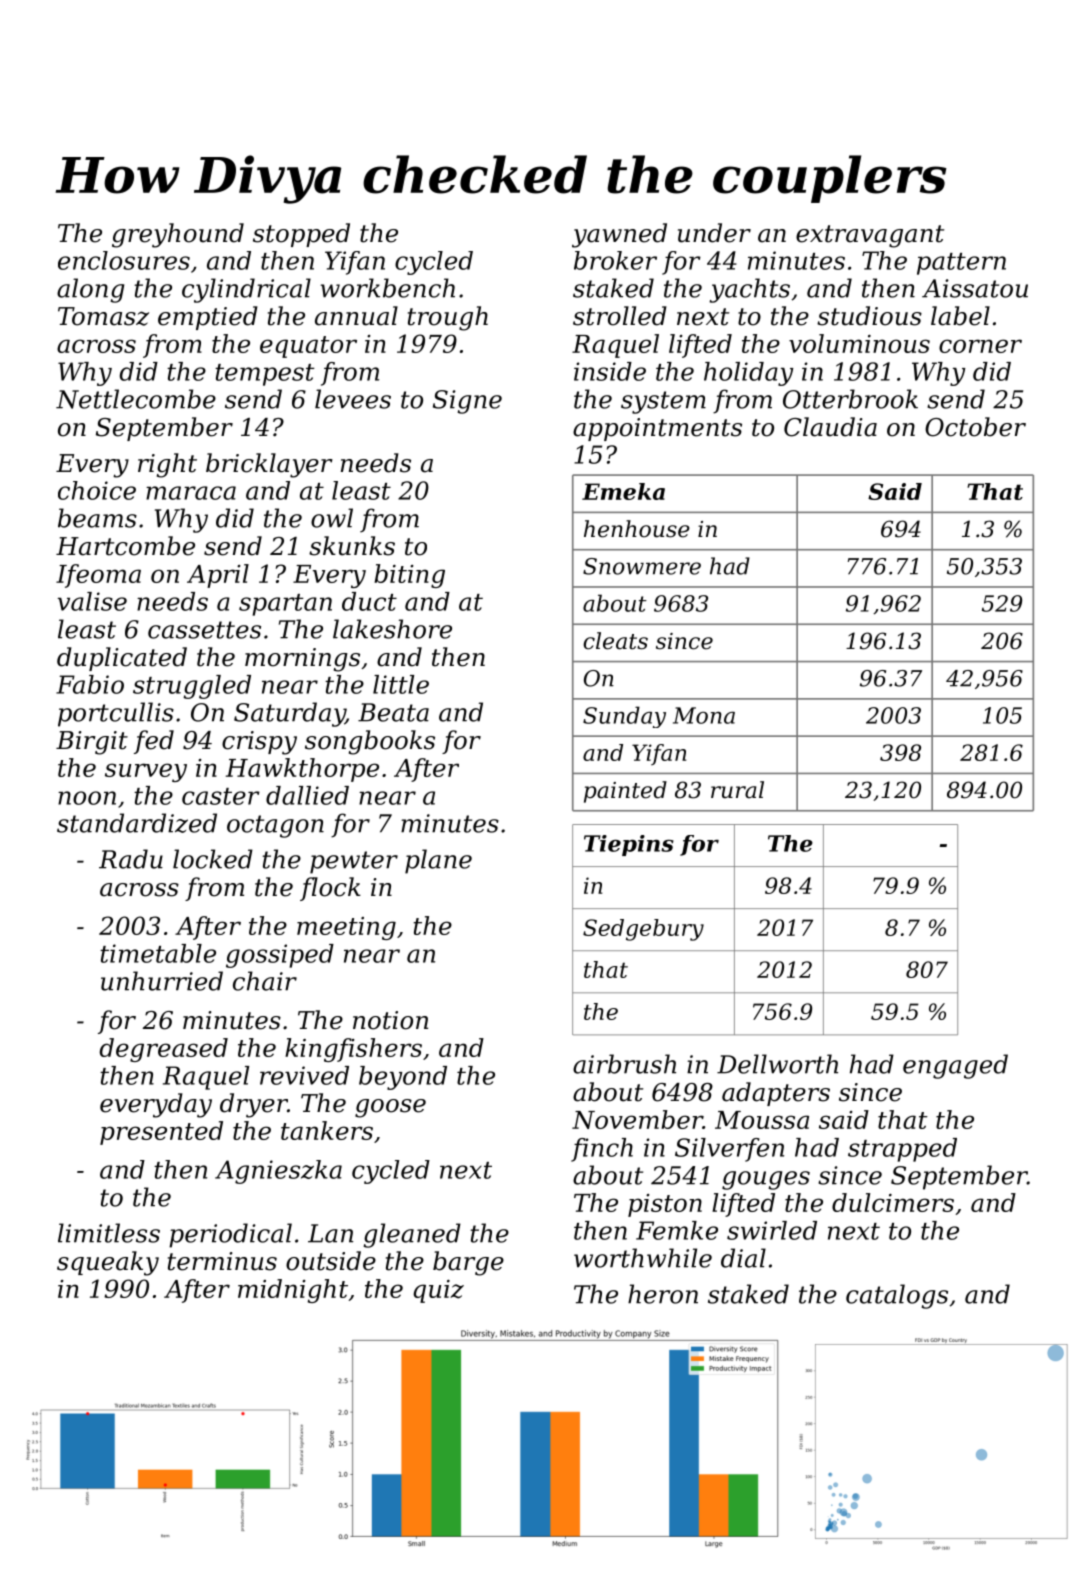 The image size is (1090, 1578). I want to click on stopped, so click(301, 235).
